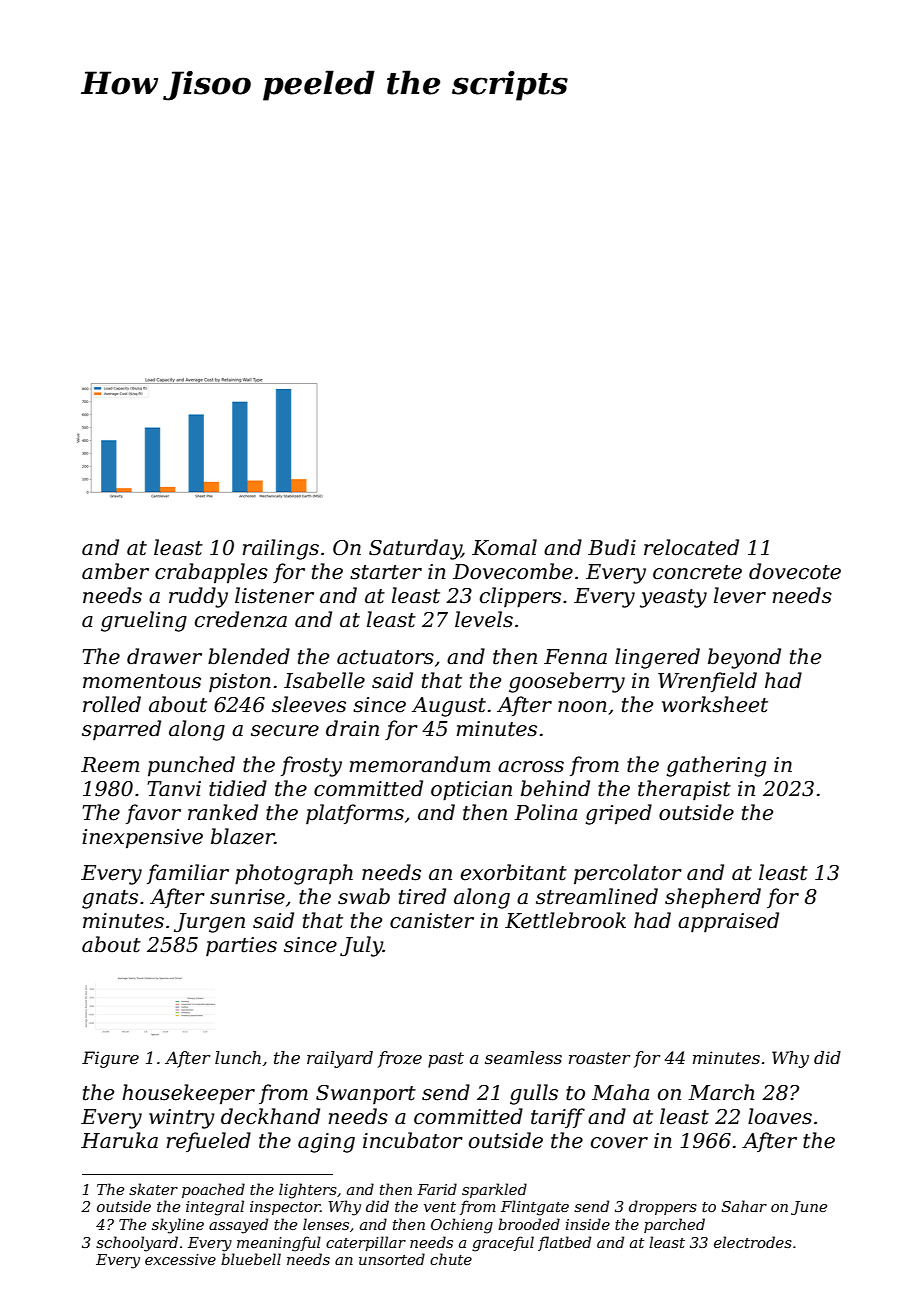  What do you see at coordinates (716, 766) in the image?
I see `gathering` at bounding box center [716, 766].
